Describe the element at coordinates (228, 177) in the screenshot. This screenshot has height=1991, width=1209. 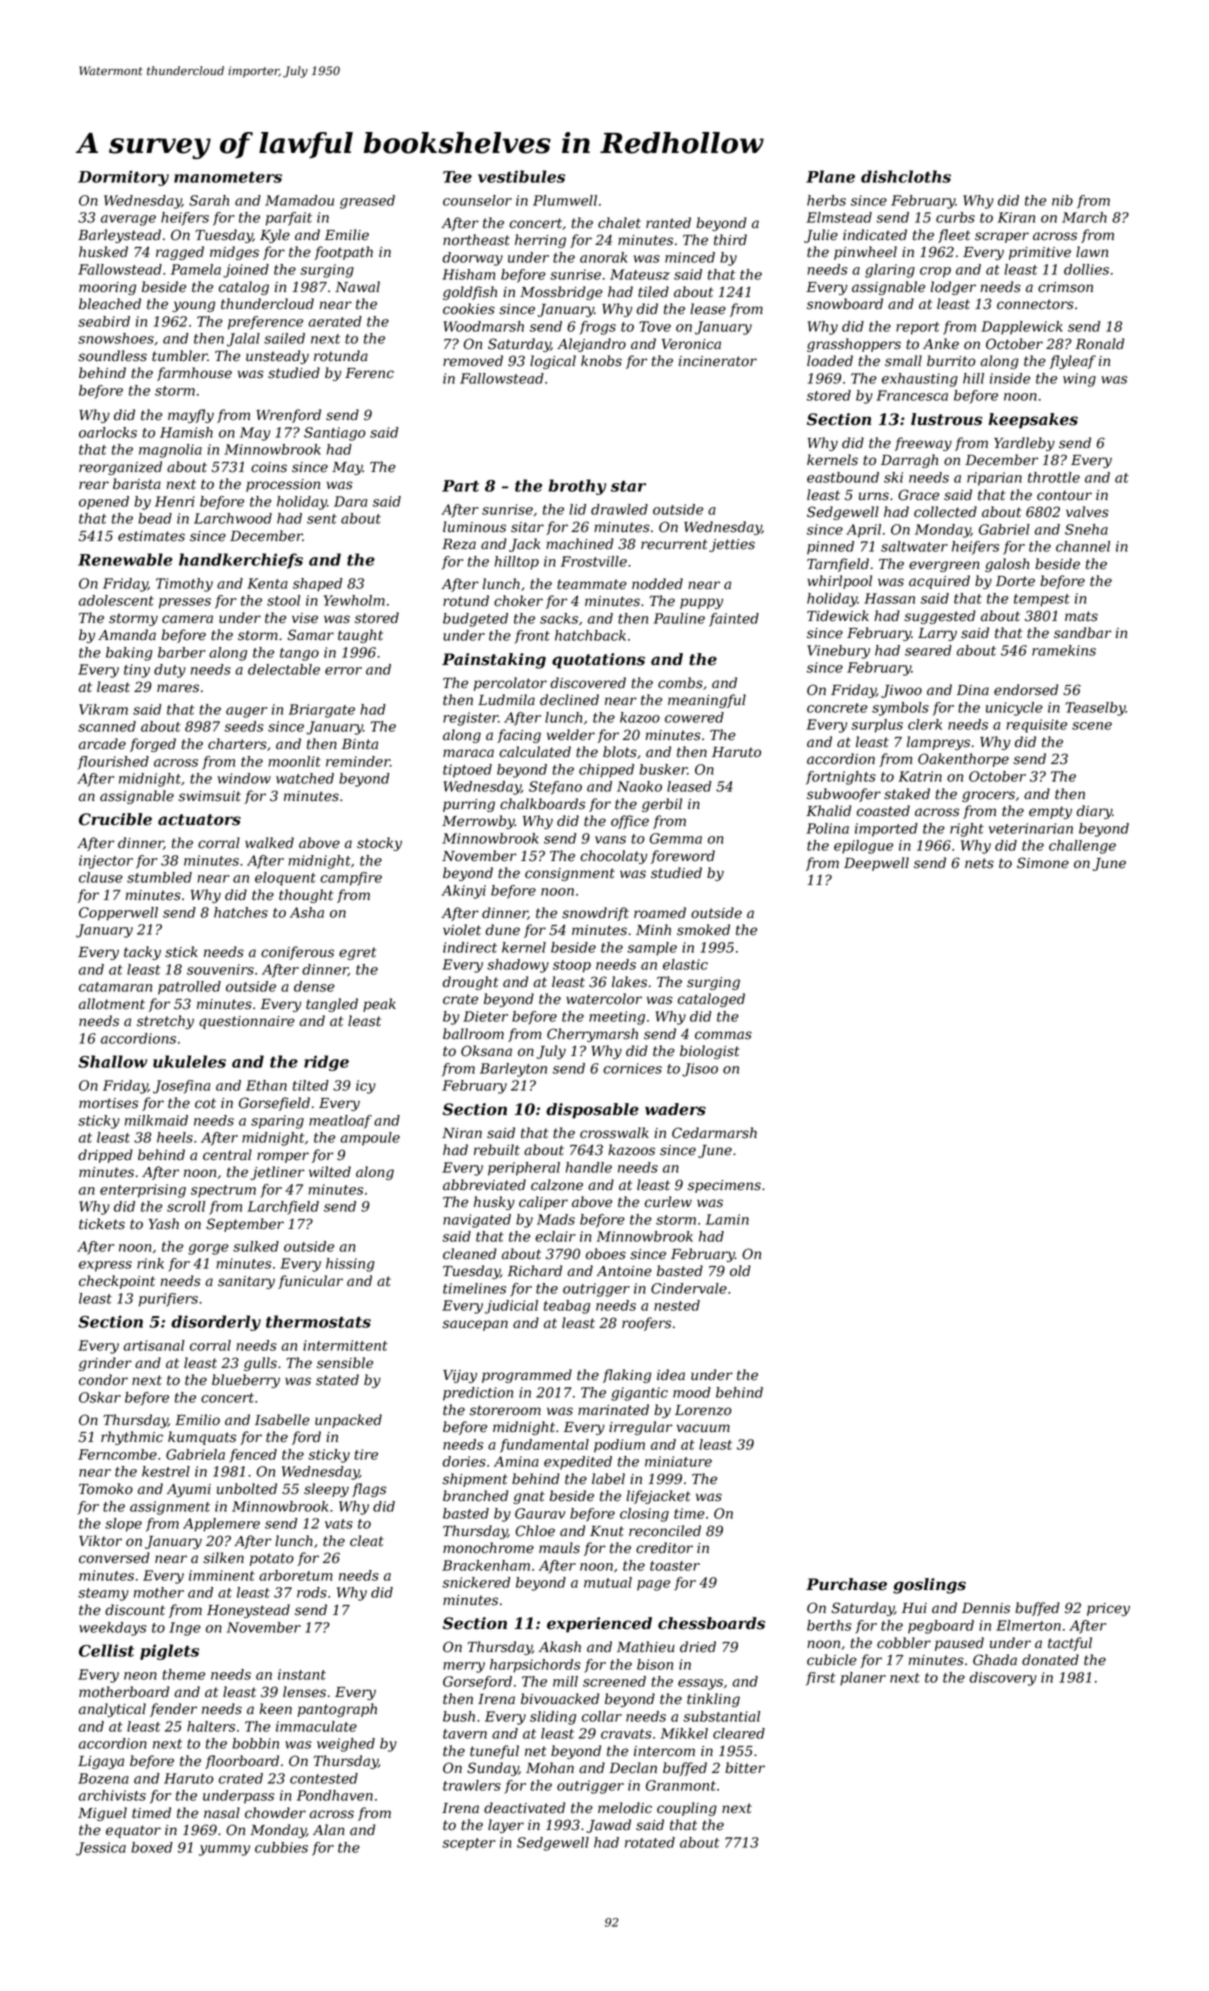
I see `manometers` at that location.
